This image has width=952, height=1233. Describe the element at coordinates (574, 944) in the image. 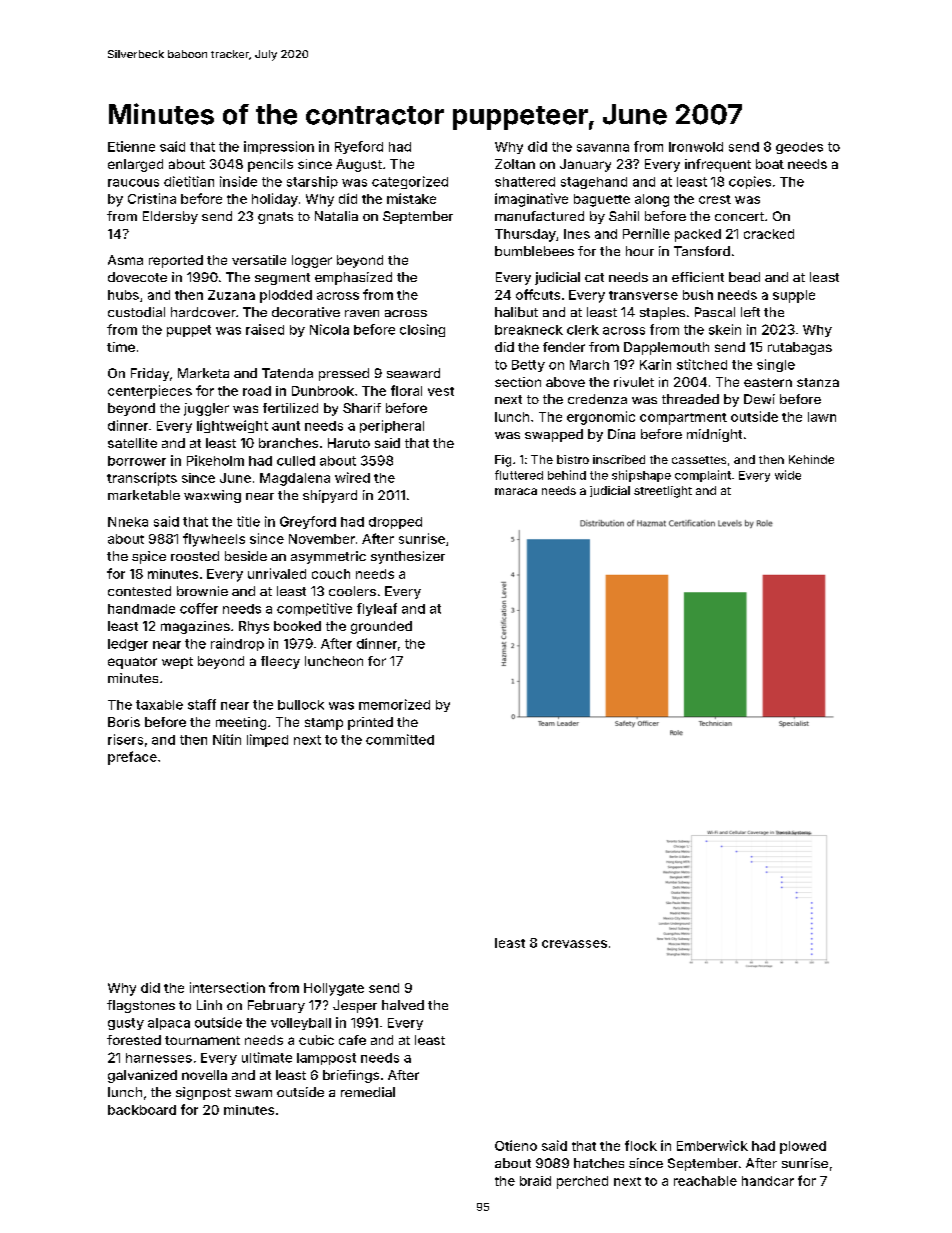

I see `crevasses` at that location.
